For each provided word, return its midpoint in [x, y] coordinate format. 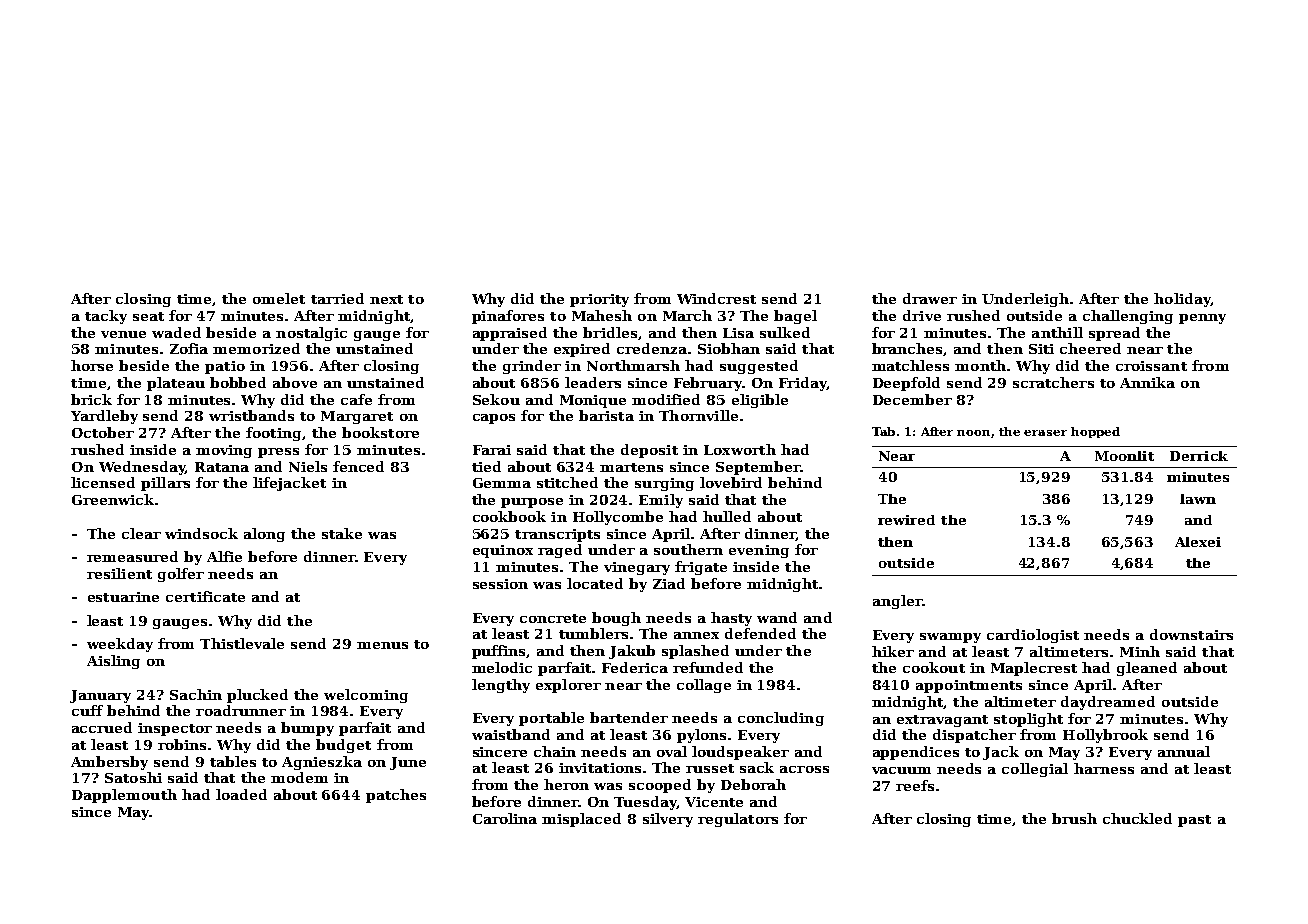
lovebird [731, 482]
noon [973, 433]
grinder [532, 367]
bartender [629, 717]
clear [141, 533]
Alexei [1198, 542]
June [408, 763]
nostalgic [311, 334]
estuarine [123, 597]
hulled [727, 516]
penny [1202, 319]
